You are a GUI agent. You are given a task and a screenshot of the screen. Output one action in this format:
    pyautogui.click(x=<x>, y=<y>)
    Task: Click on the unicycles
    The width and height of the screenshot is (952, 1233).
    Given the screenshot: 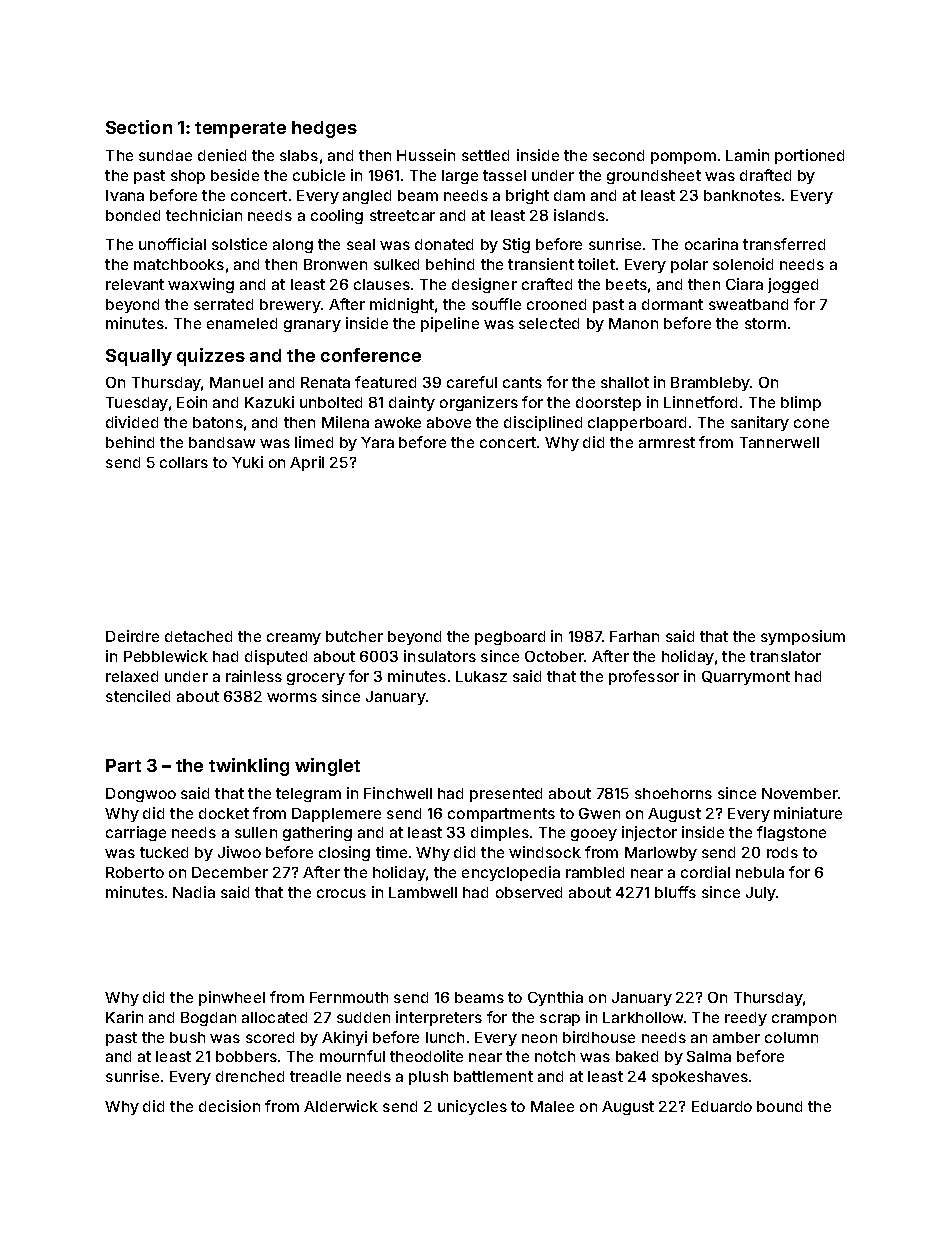 What is the action you would take?
    pyautogui.click(x=472, y=1107)
